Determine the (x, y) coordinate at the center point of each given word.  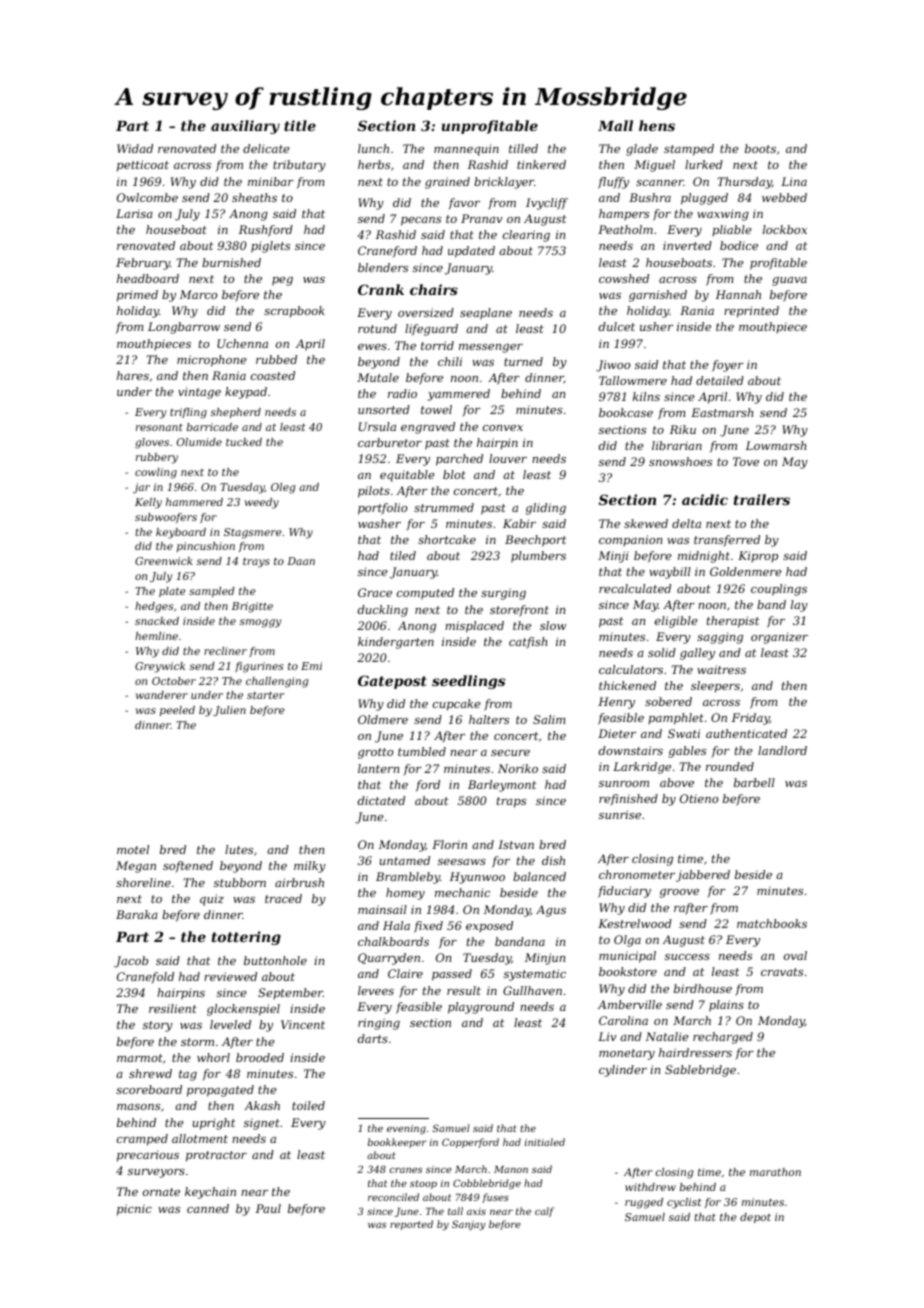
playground (481, 1008)
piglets (270, 247)
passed (452, 975)
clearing (526, 236)
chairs (434, 289)
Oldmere (383, 719)
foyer (728, 366)
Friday (751, 719)
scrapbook (294, 312)
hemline (156, 636)
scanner (660, 183)
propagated (220, 1091)
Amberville (630, 1004)
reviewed (230, 976)
